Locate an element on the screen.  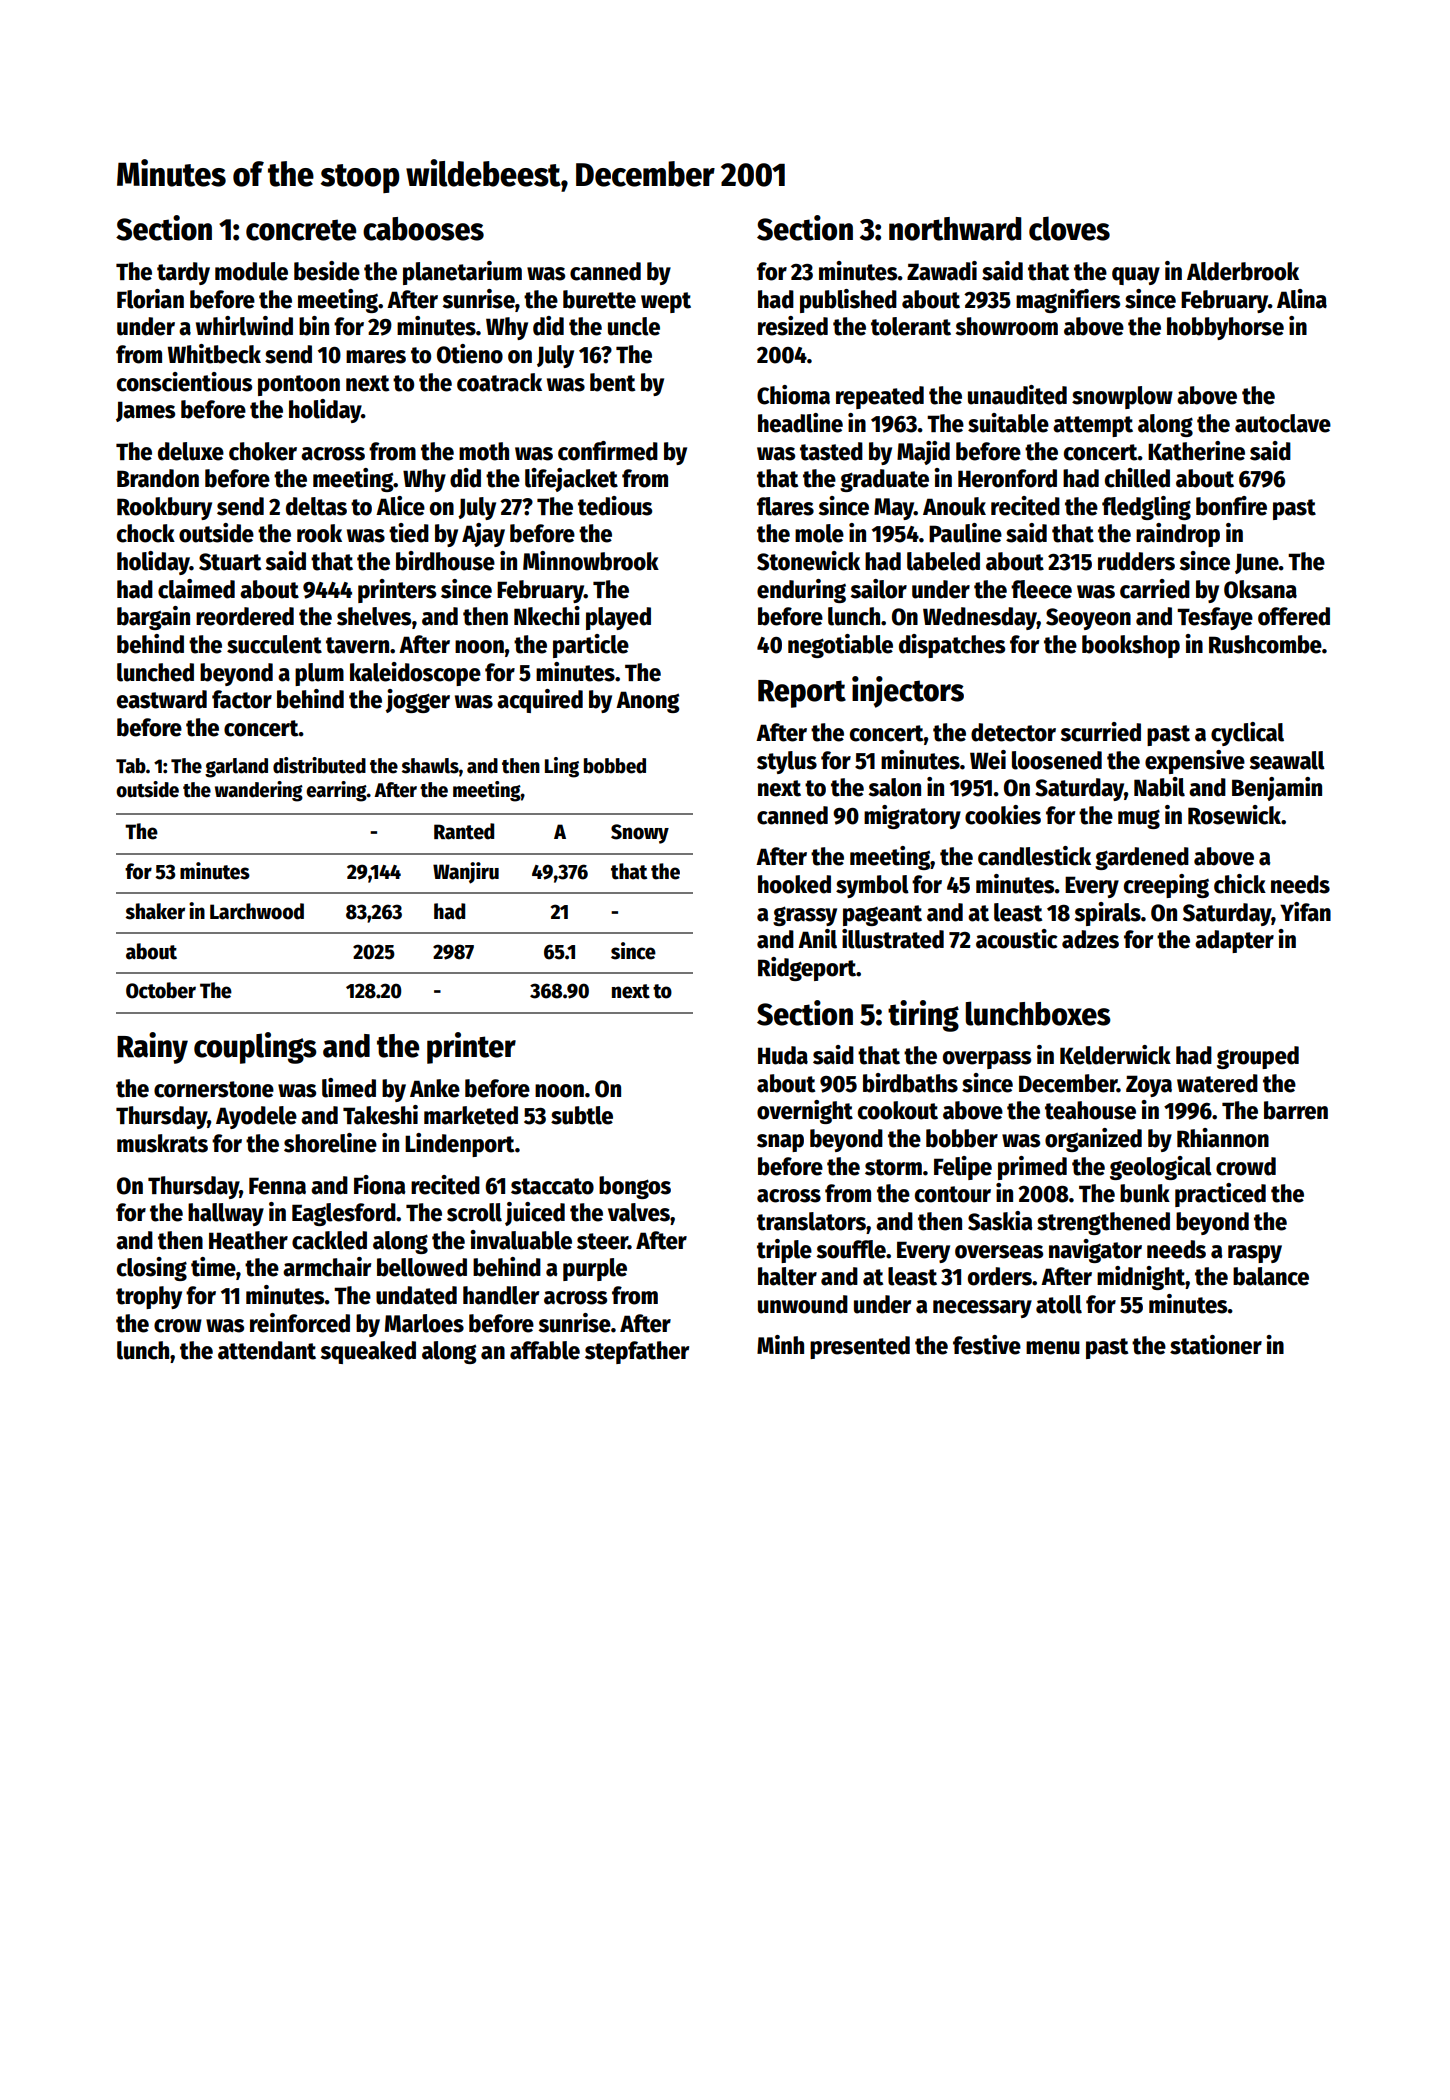
cloves is located at coordinates (1069, 228).
